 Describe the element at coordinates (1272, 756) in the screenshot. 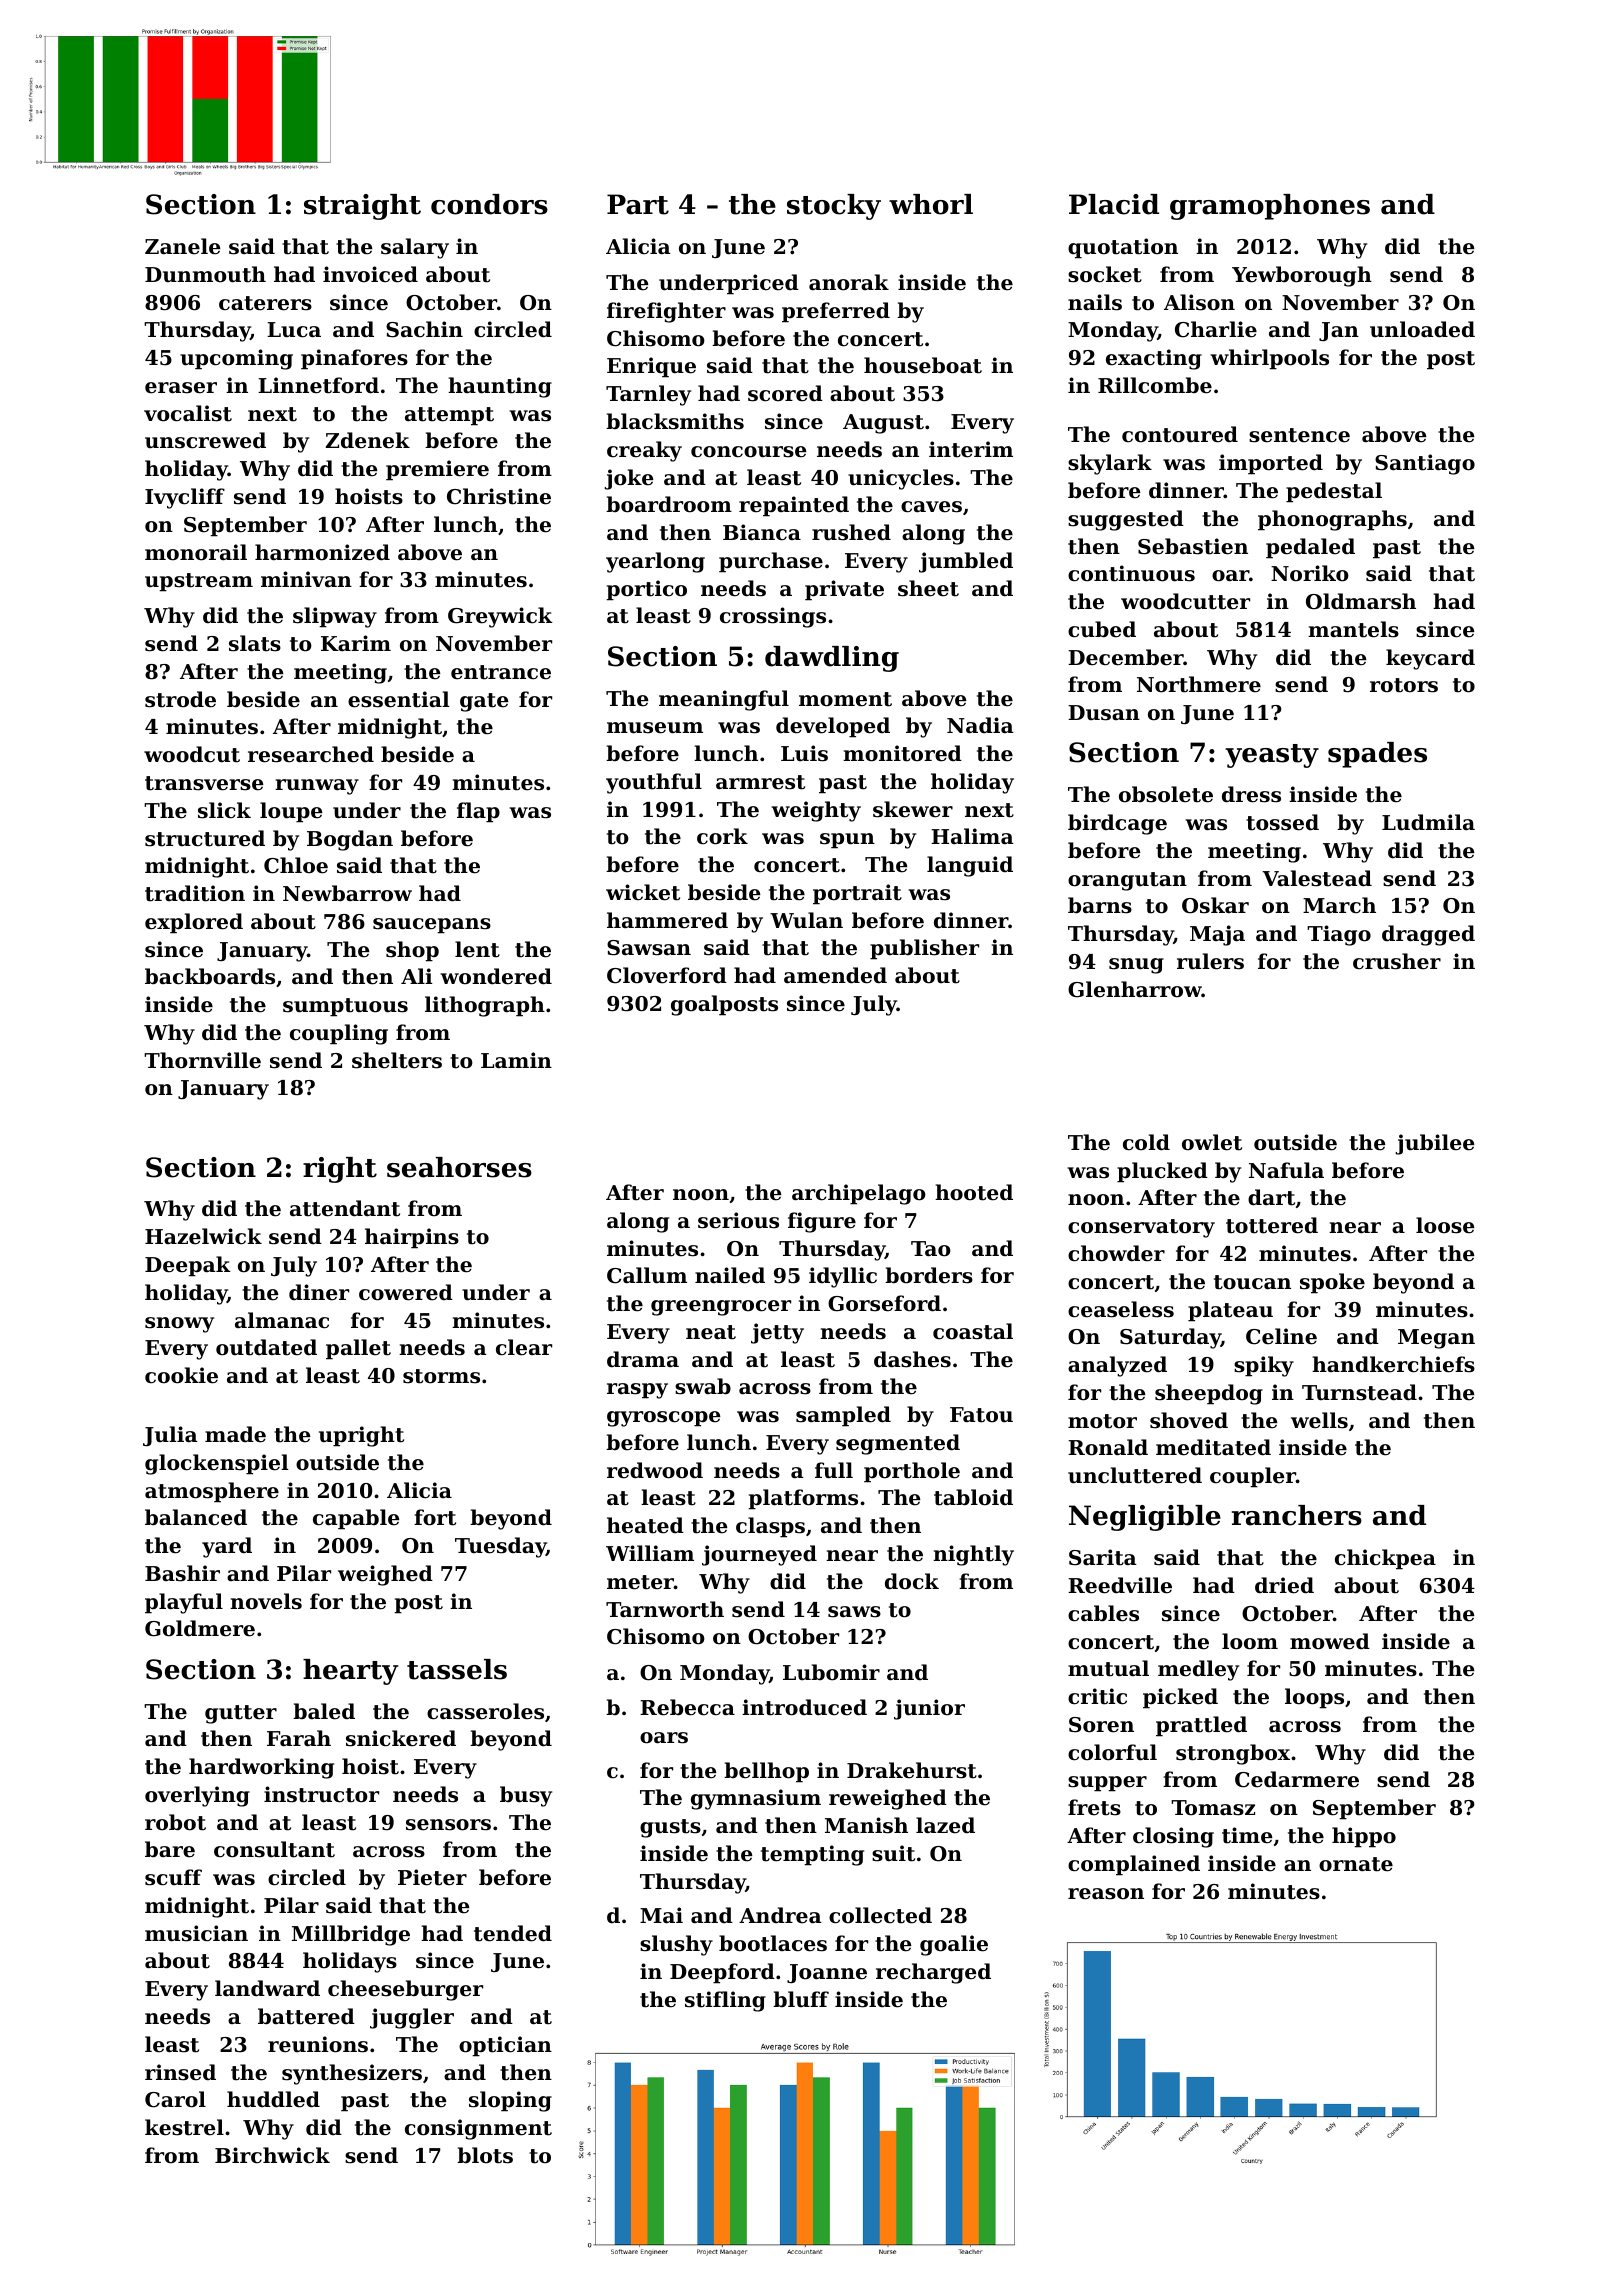

I see `yeasty` at that location.
